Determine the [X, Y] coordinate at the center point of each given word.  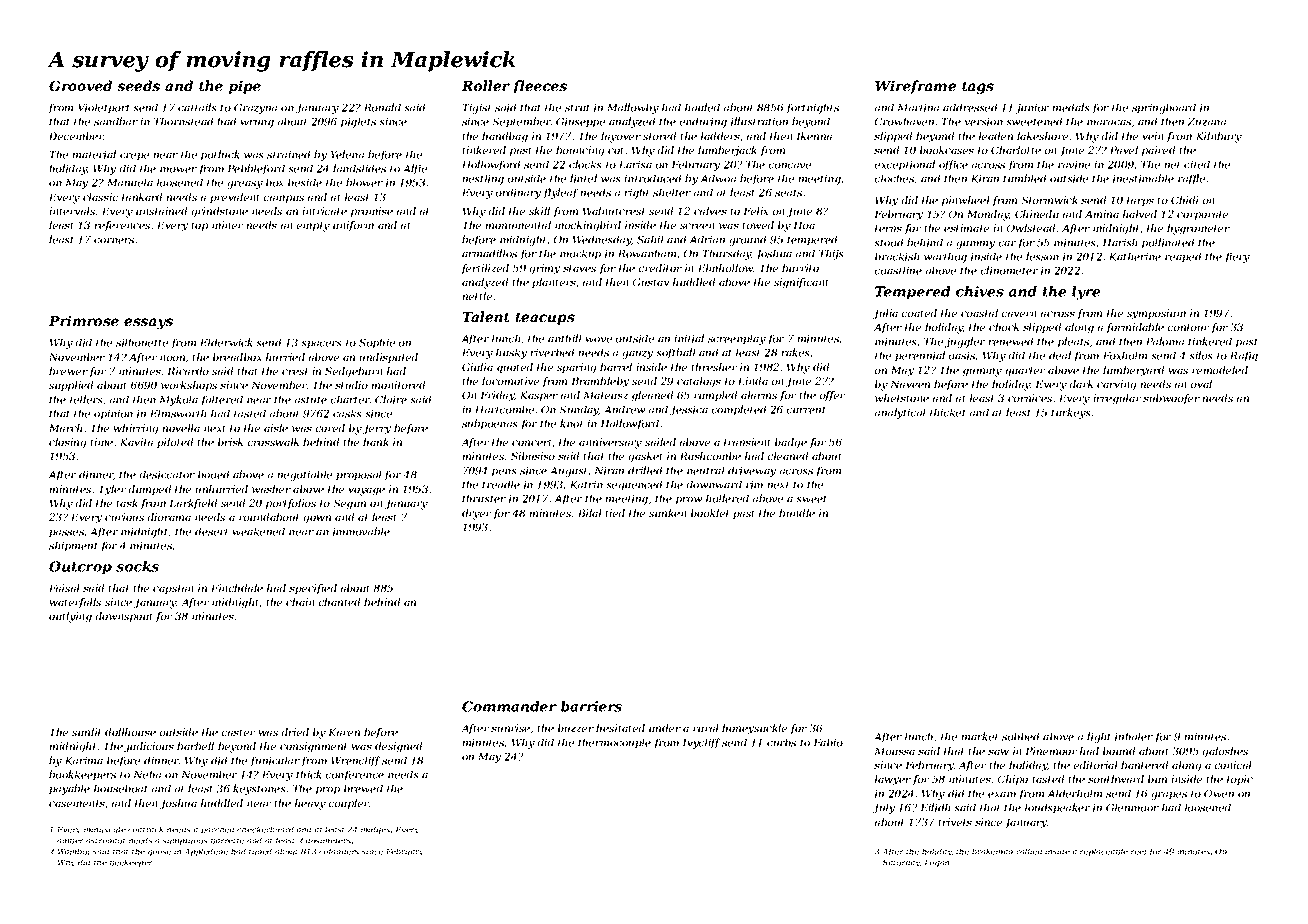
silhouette [142, 342]
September [522, 122]
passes [66, 534]
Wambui [74, 851]
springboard [1164, 108]
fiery [1237, 257]
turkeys [1071, 413]
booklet [710, 513]
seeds [138, 85]
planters [554, 283]
